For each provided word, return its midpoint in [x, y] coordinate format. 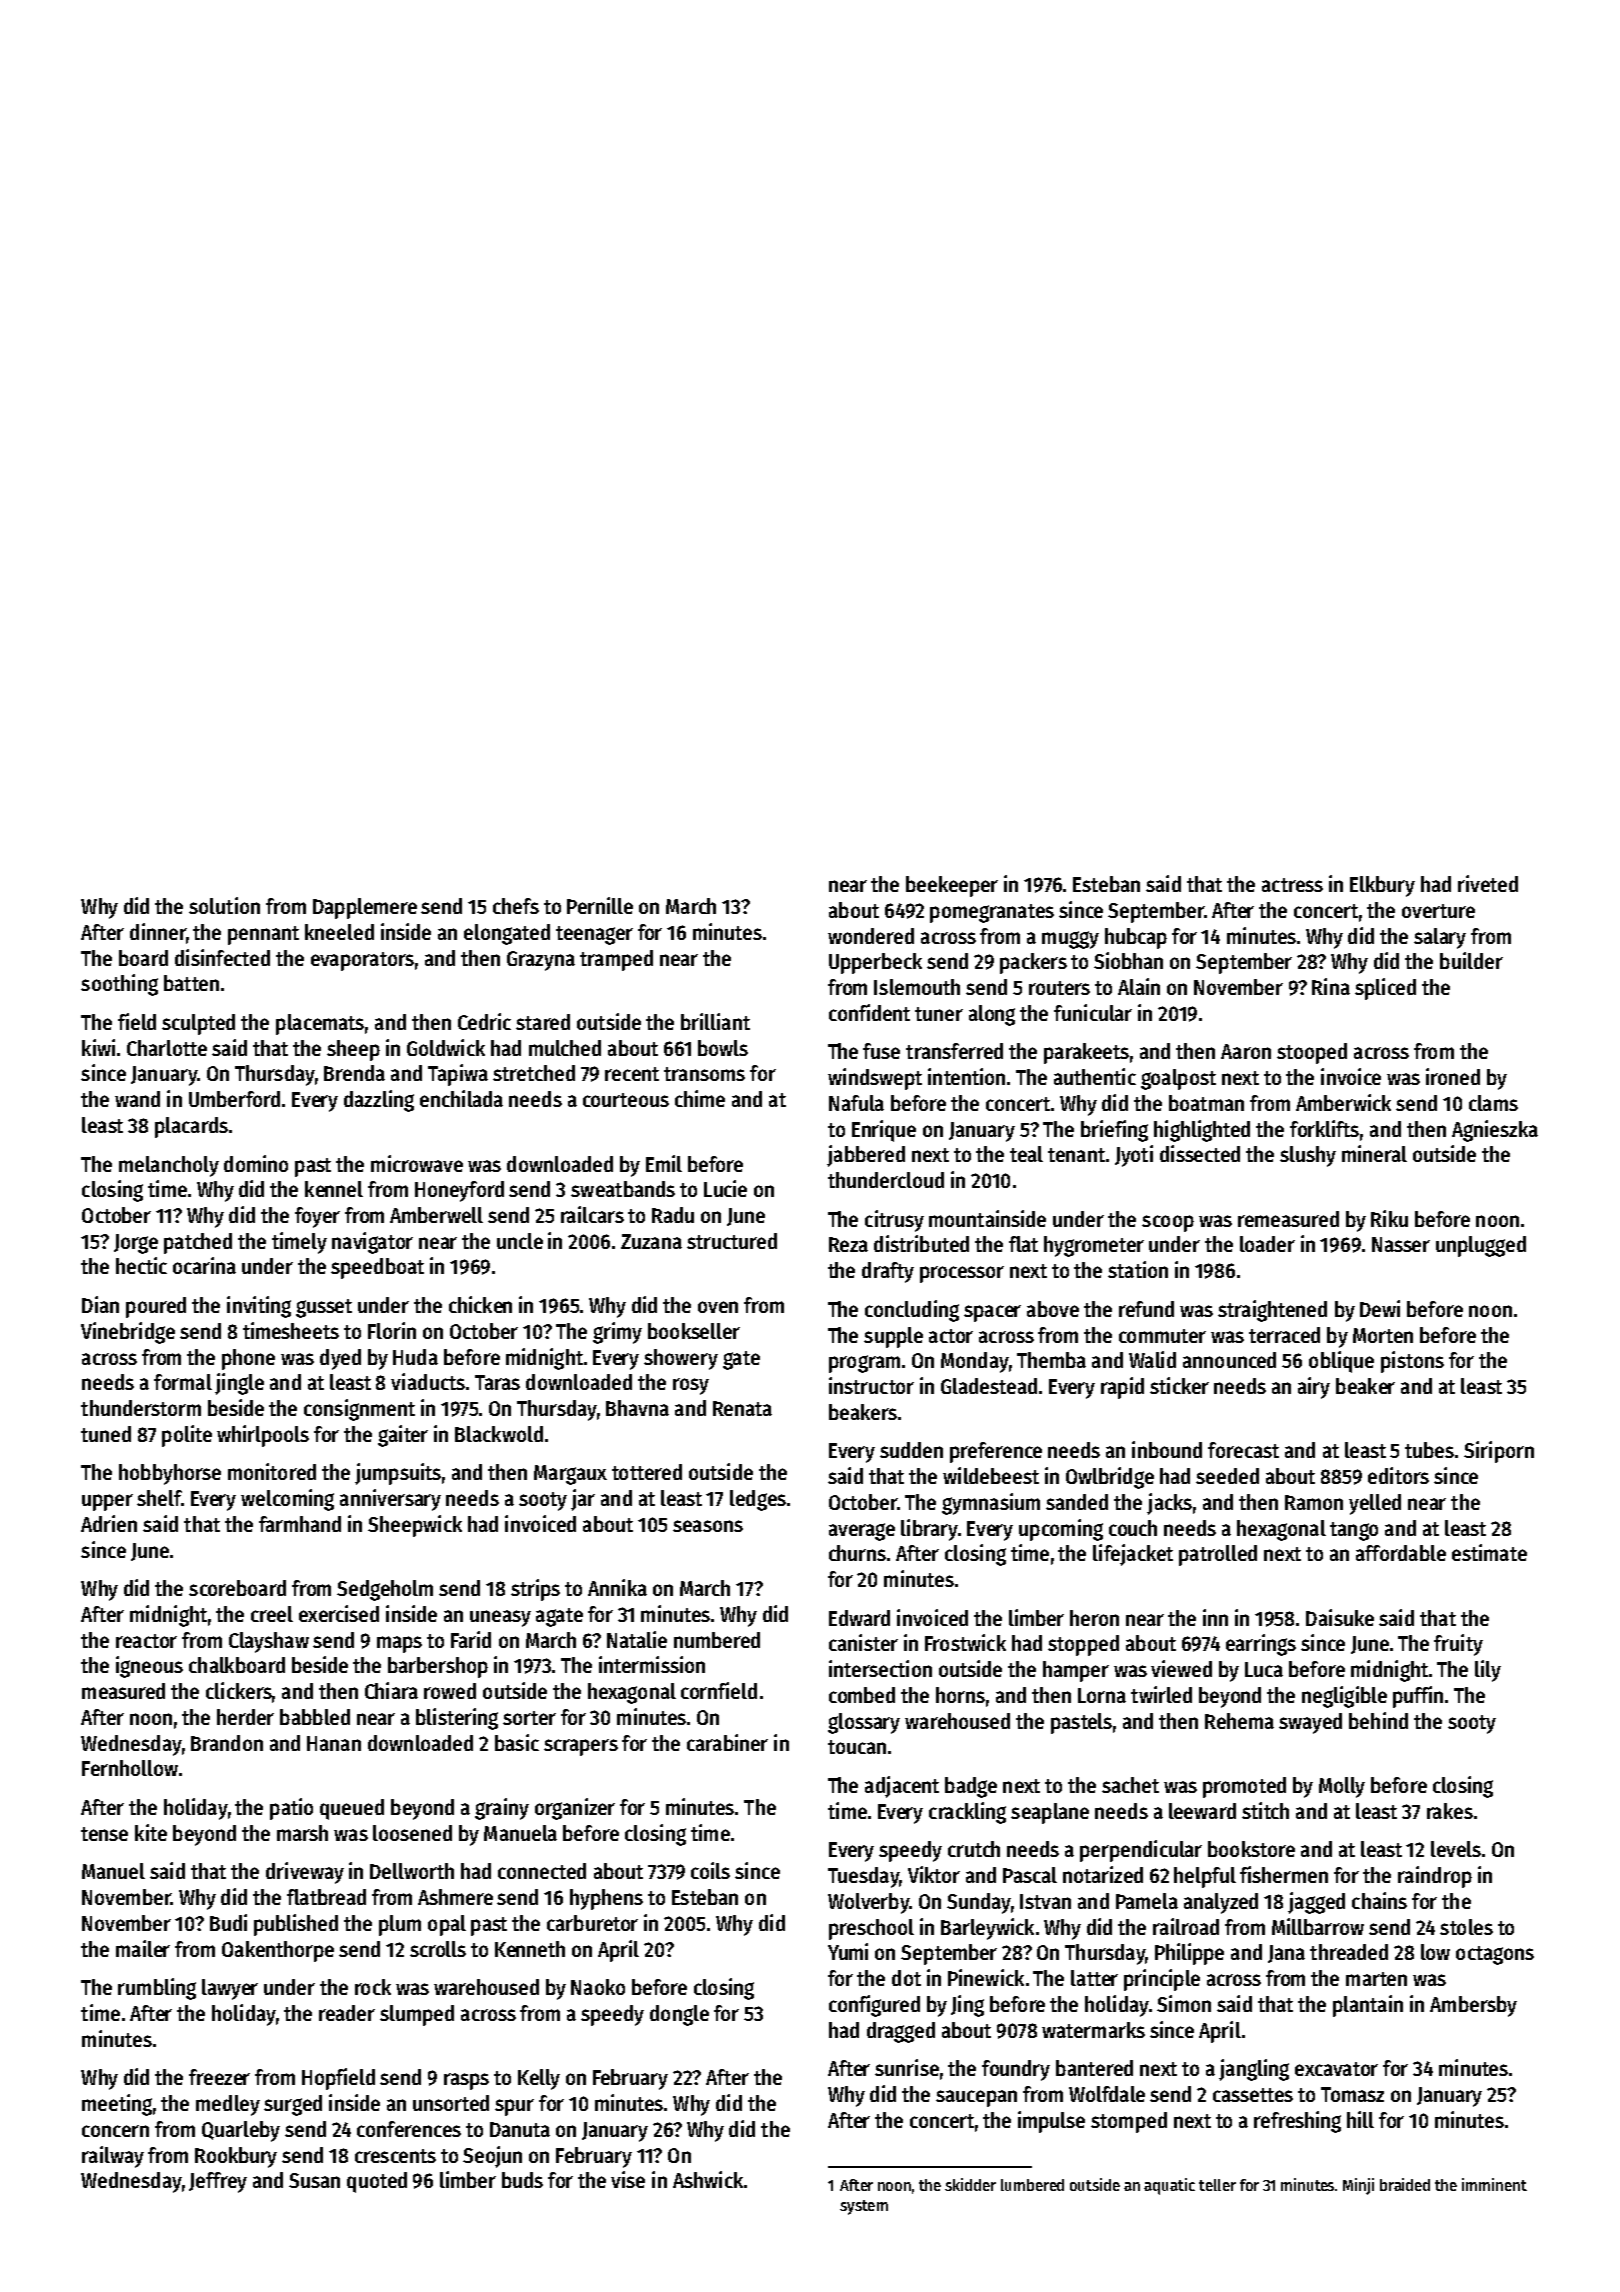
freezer [219, 2077]
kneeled [339, 932]
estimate [1489, 1552]
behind [1378, 1720]
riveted [1488, 883]
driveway [305, 1873]
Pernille [600, 905]
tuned [106, 1434]
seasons [708, 1526]
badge [971, 1787]
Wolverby [868, 1903]
